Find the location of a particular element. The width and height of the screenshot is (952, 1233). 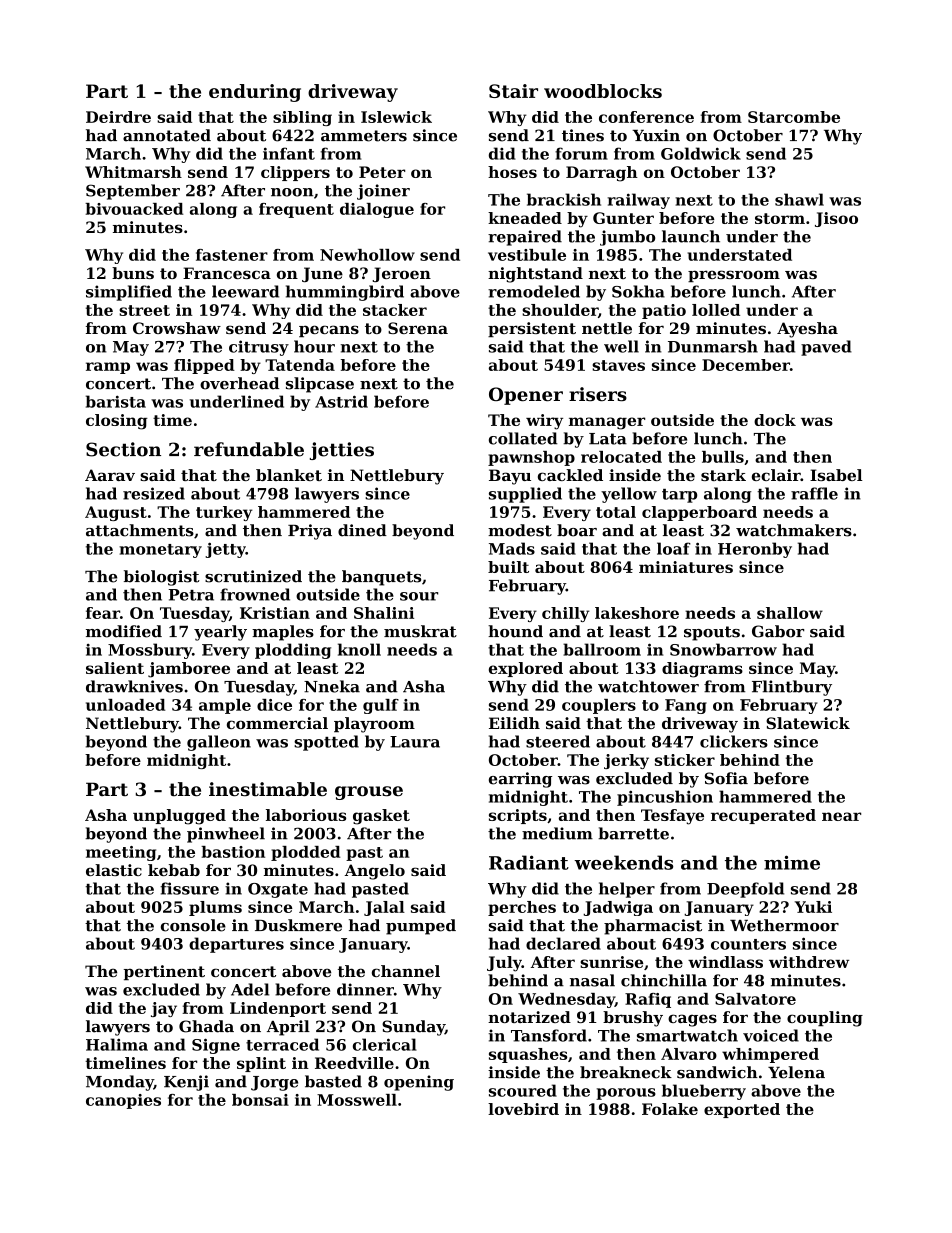

built is located at coordinates (508, 567).
